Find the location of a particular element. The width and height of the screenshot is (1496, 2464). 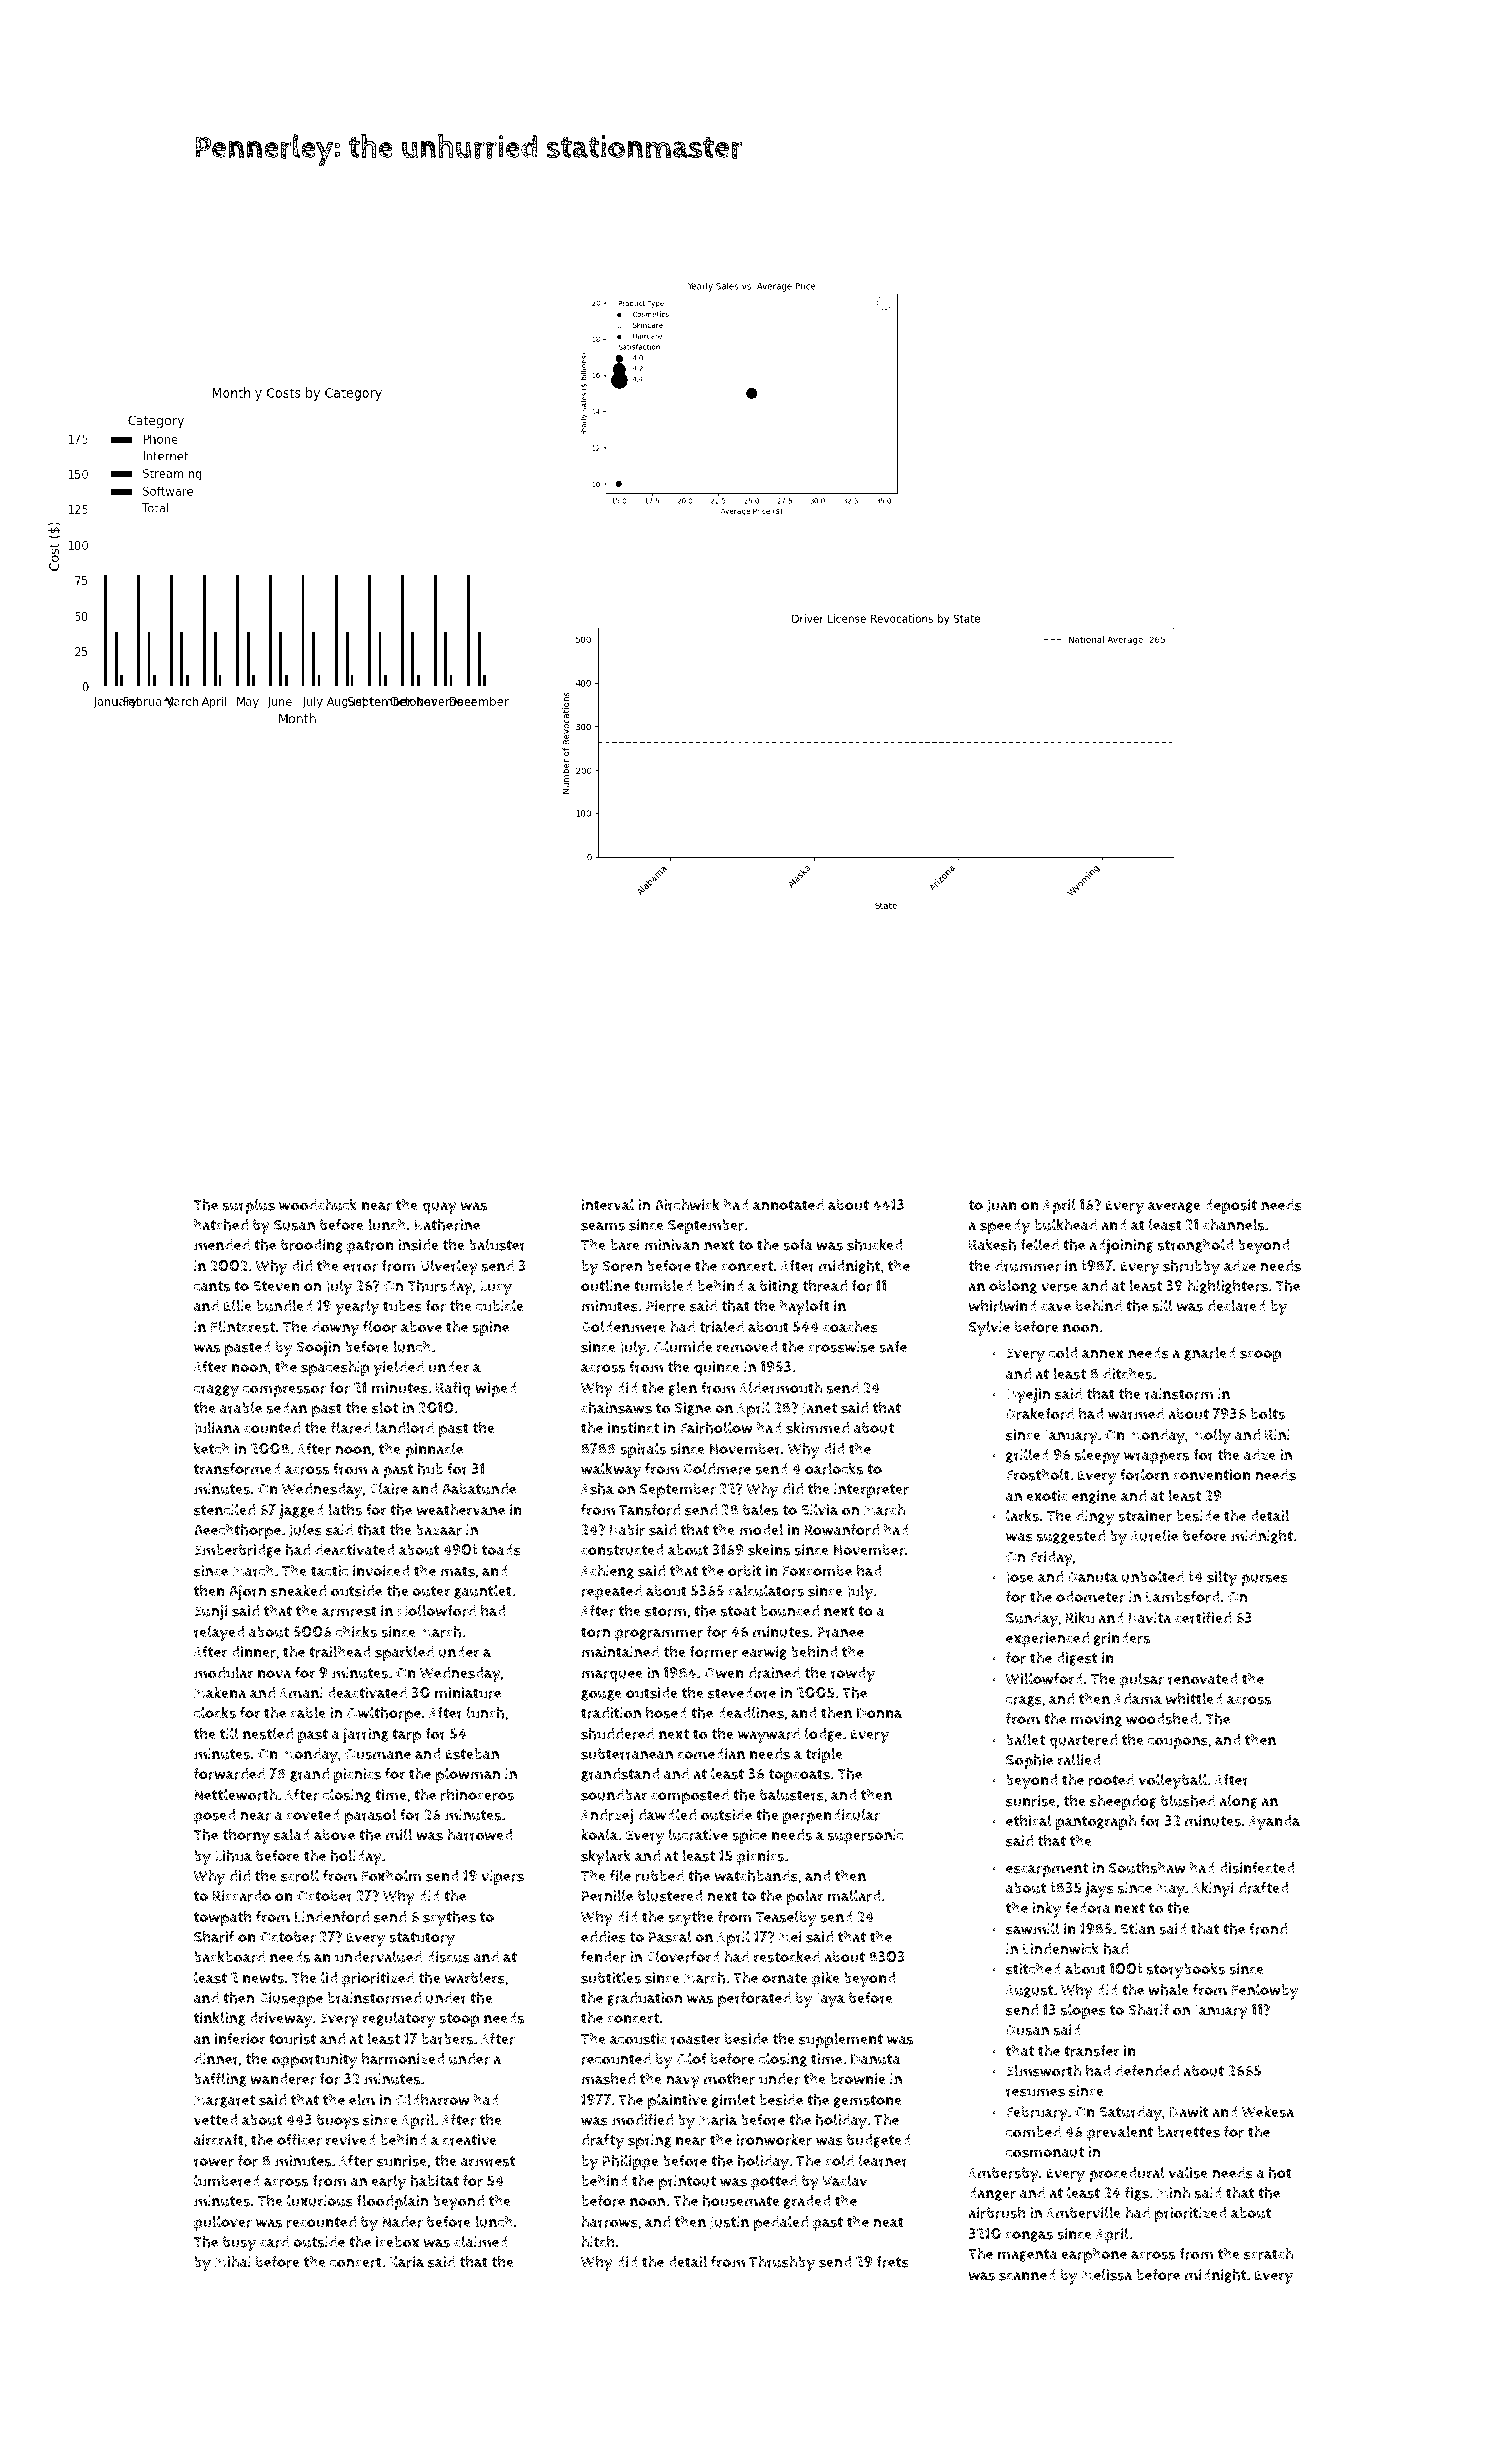

Birchwick is located at coordinates (687, 1204).
